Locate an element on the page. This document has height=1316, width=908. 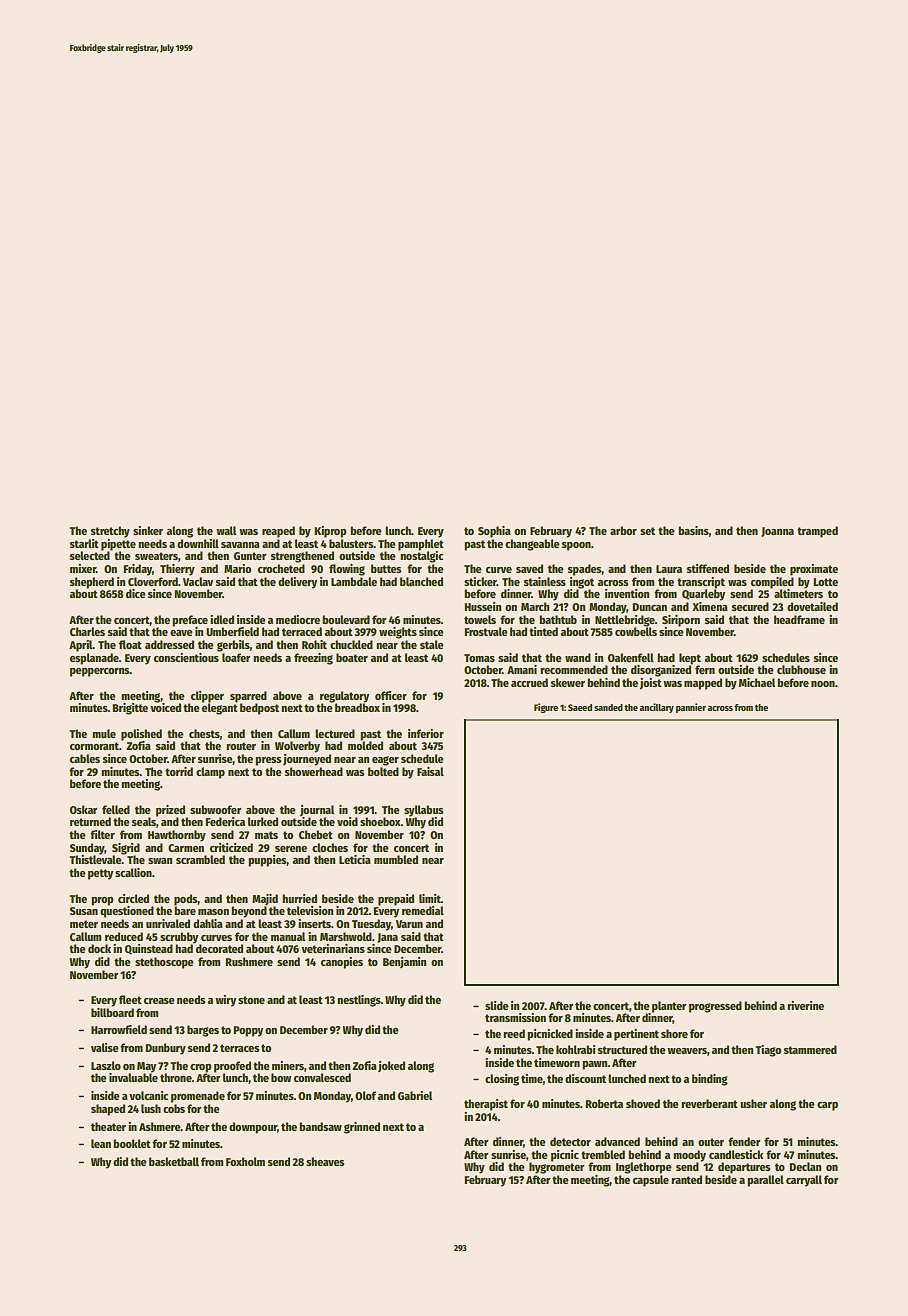
scrambled is located at coordinates (200, 859).
